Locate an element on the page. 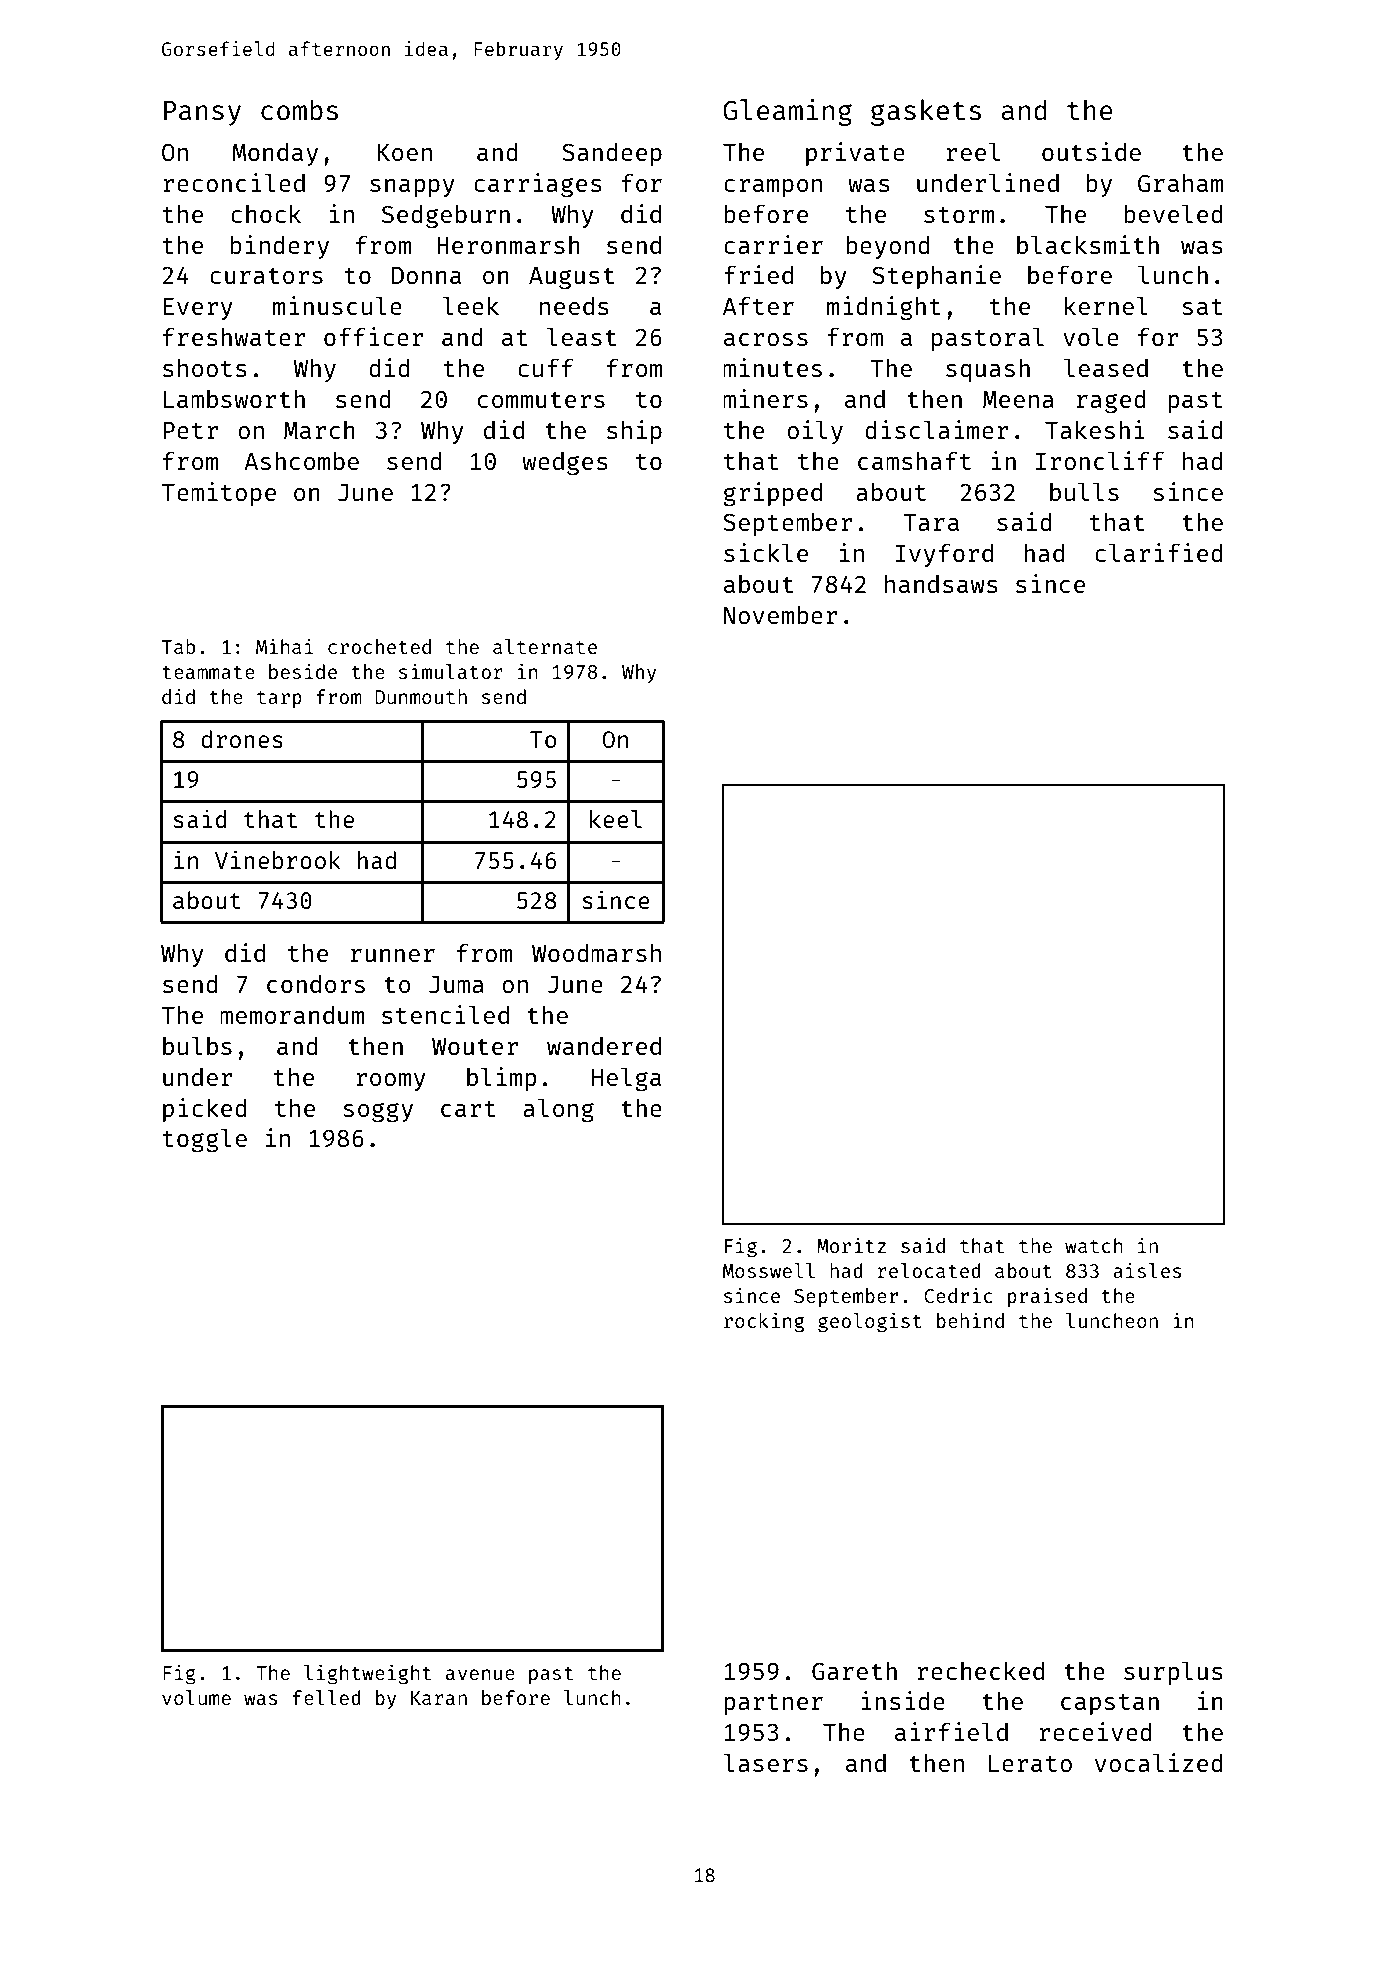  crocheted is located at coordinates (379, 646).
